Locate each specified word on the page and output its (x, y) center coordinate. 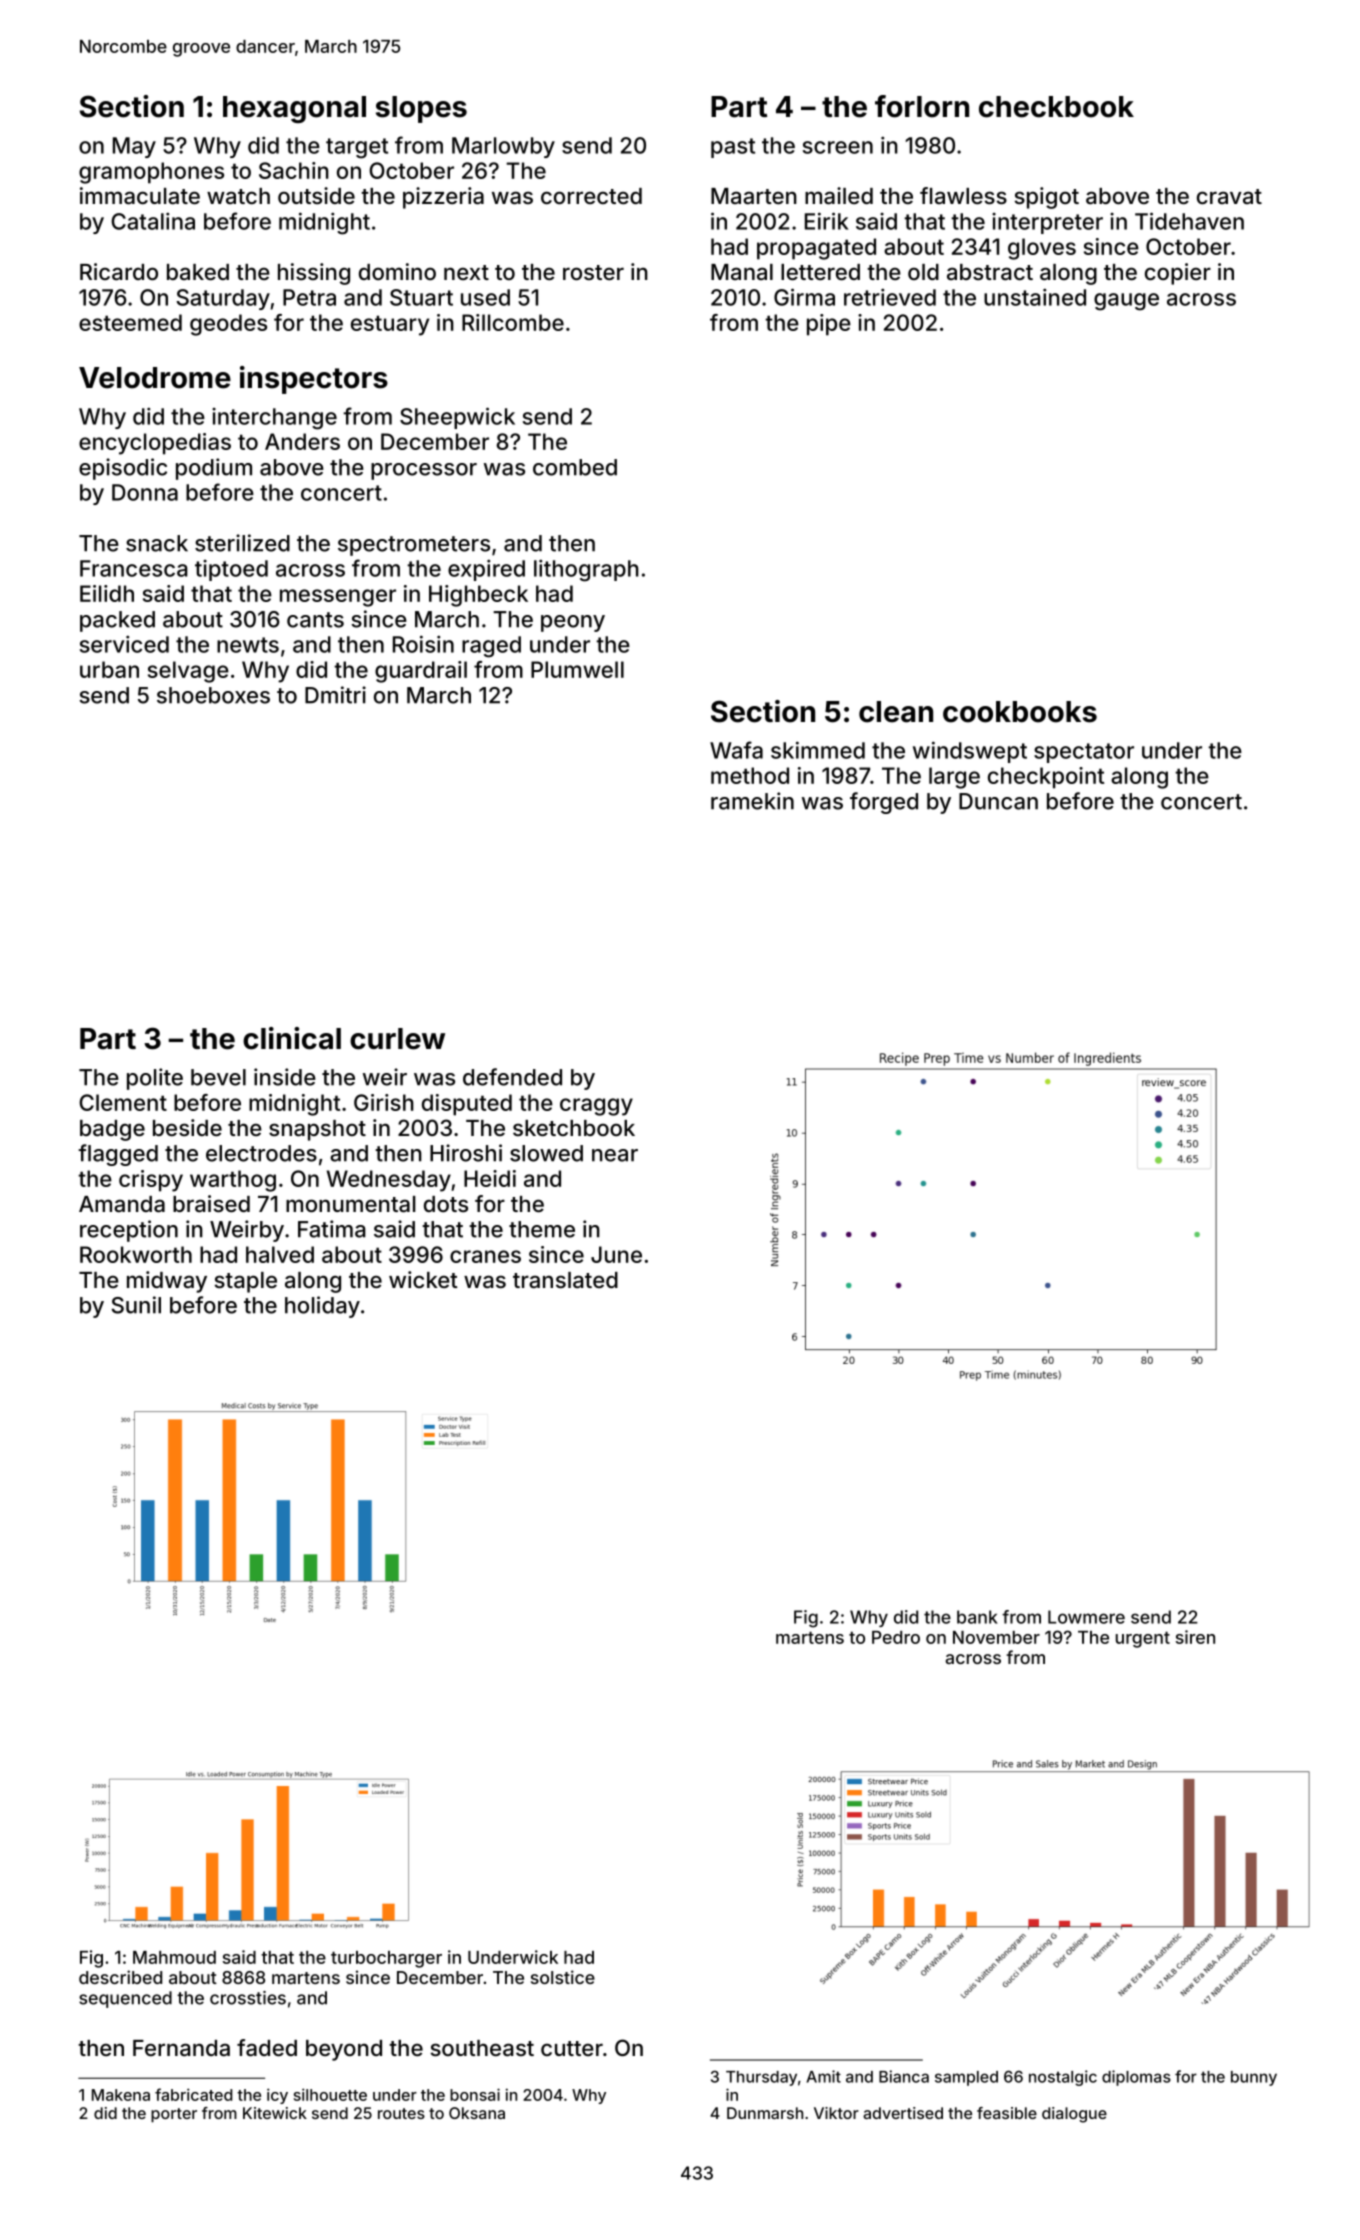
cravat (1229, 196)
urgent (1143, 1639)
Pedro (896, 1637)
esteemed (130, 322)
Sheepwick (457, 418)
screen (838, 147)
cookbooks (1020, 712)
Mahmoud (174, 1957)
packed (117, 621)
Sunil (136, 1305)
